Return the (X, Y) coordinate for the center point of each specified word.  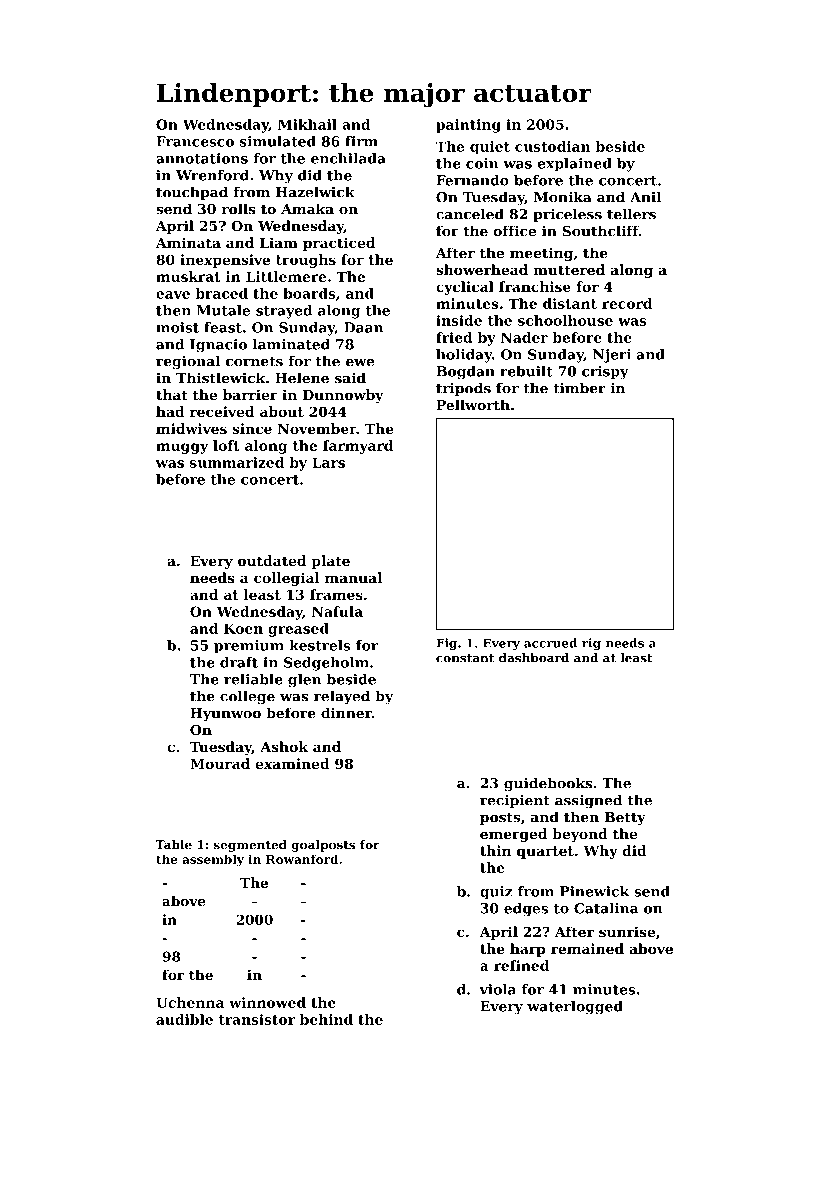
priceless (567, 215)
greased (298, 630)
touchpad (192, 193)
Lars (328, 462)
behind (326, 1019)
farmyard (358, 447)
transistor (257, 1019)
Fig (446, 644)
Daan (363, 327)
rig (591, 644)
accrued (550, 643)
